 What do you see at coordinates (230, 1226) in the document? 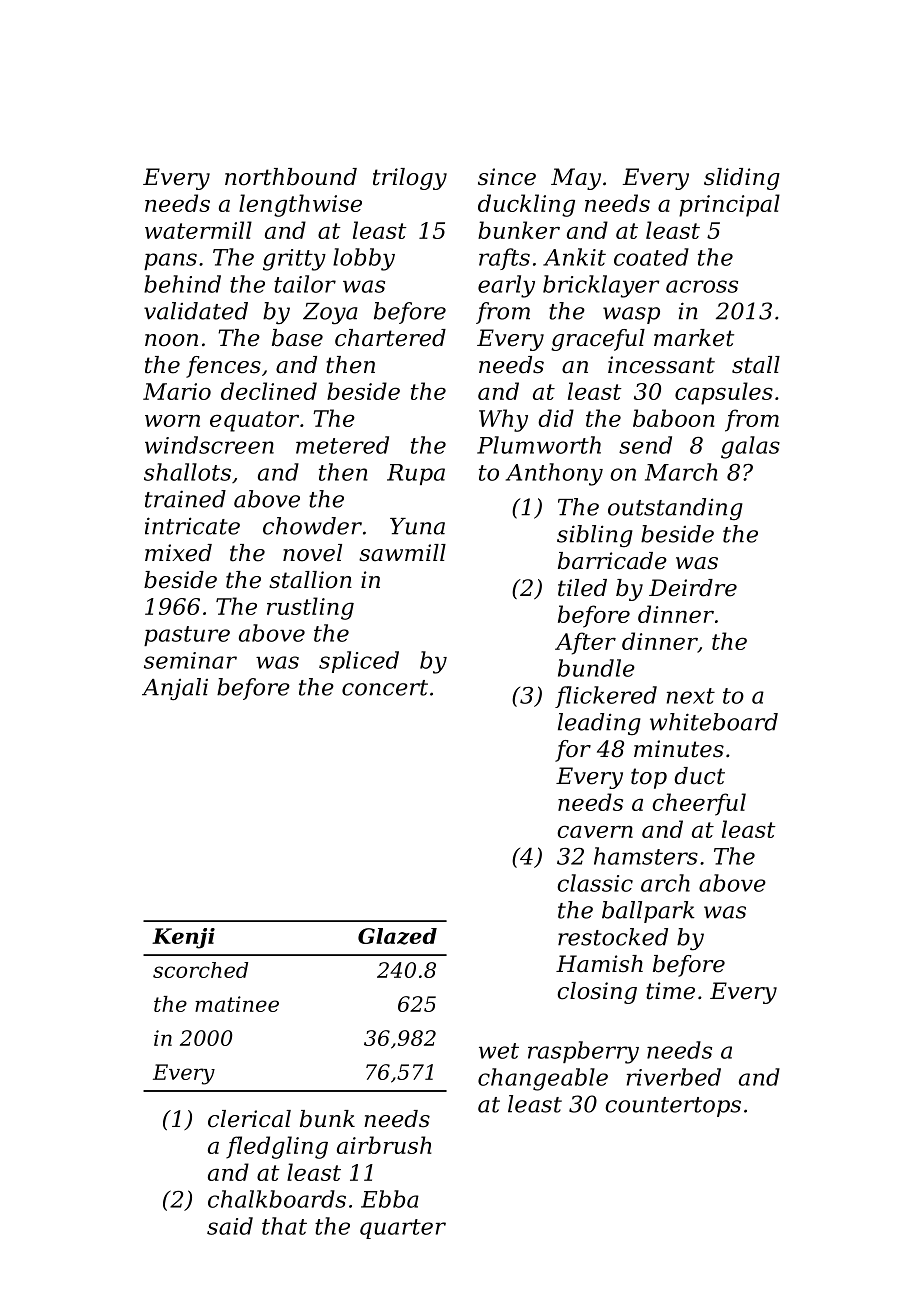
I see `said` at bounding box center [230, 1226].
